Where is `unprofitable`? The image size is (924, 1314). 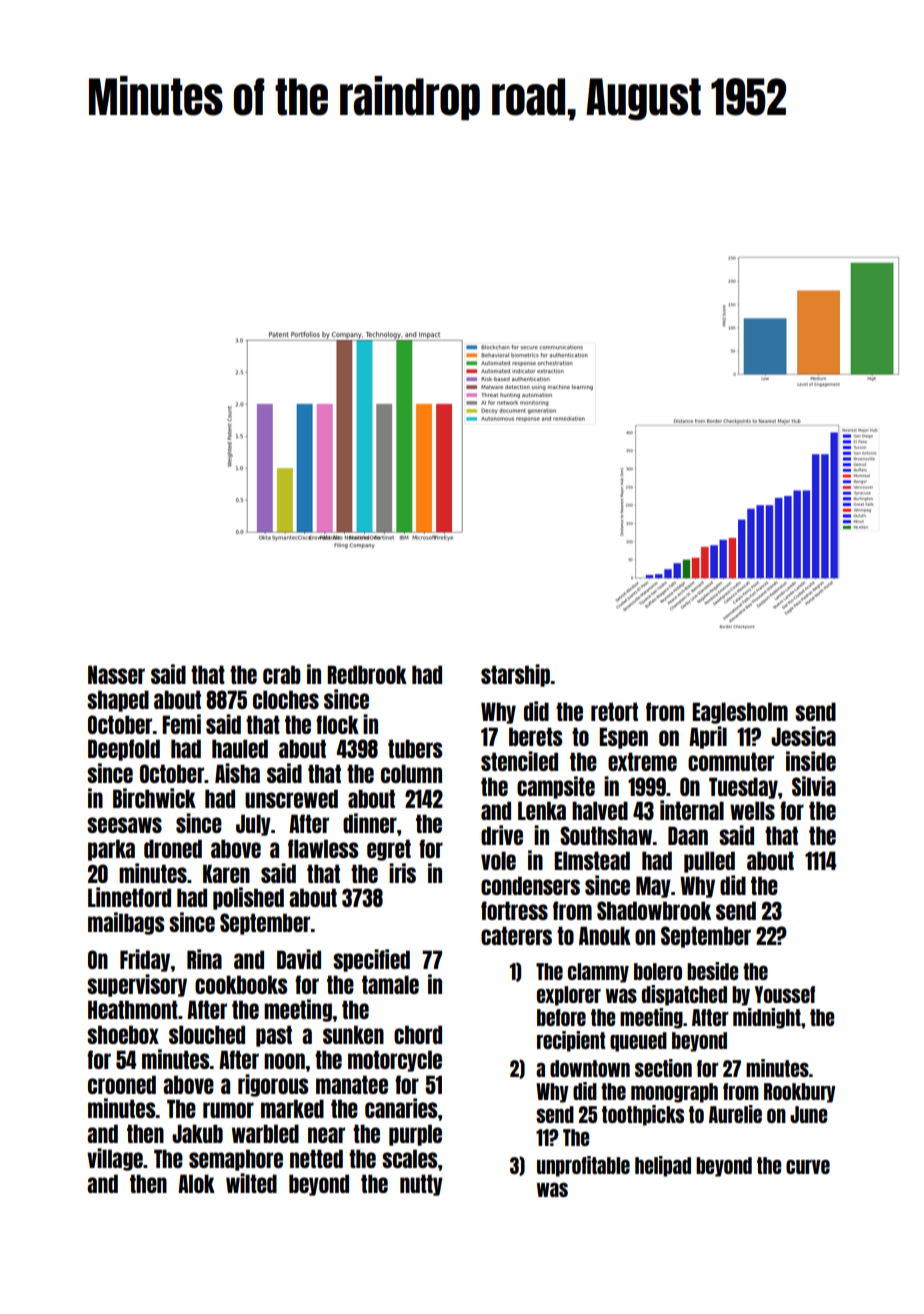
unprofitable is located at coordinates (583, 1166).
